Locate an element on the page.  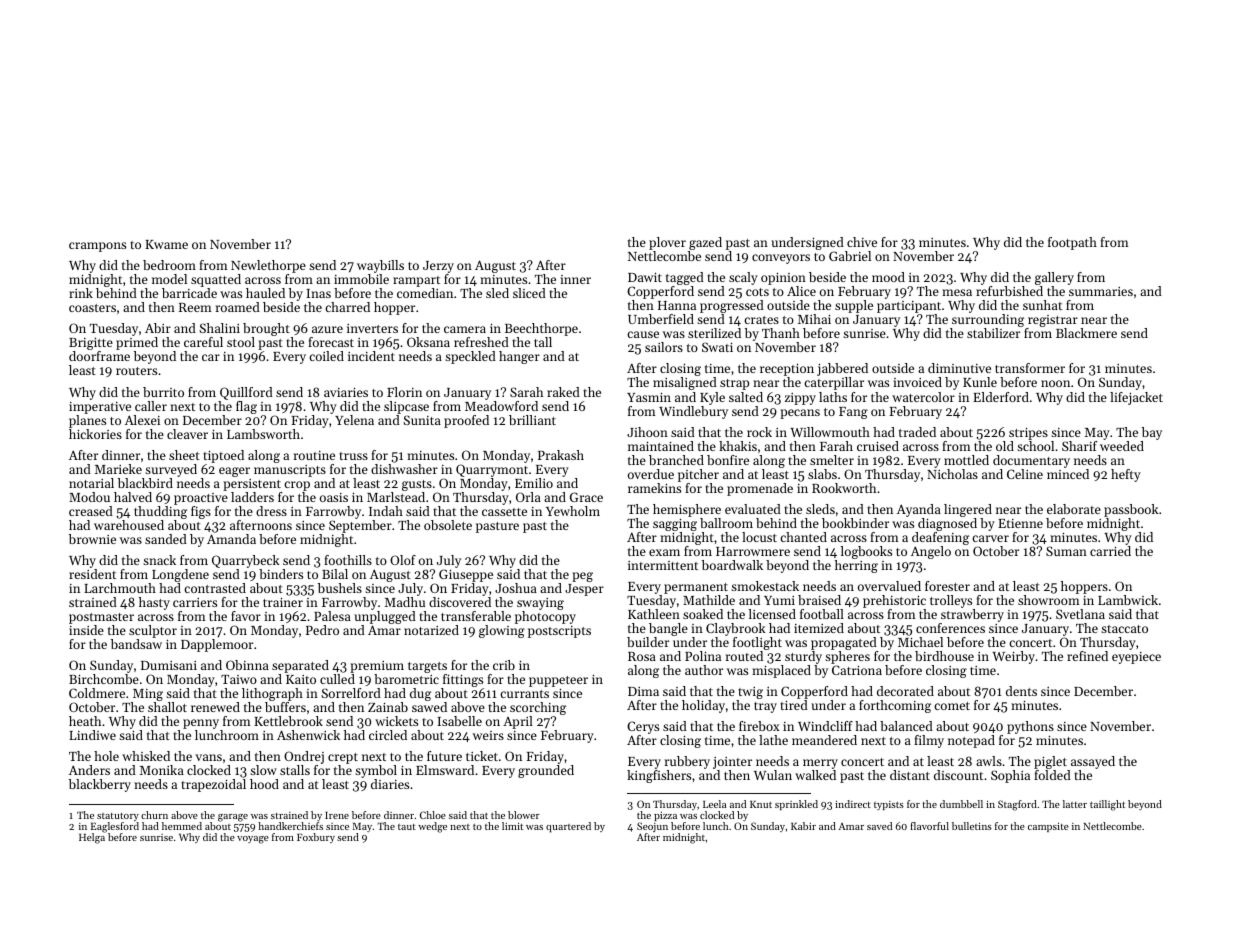
Hanna is located at coordinates (677, 305).
